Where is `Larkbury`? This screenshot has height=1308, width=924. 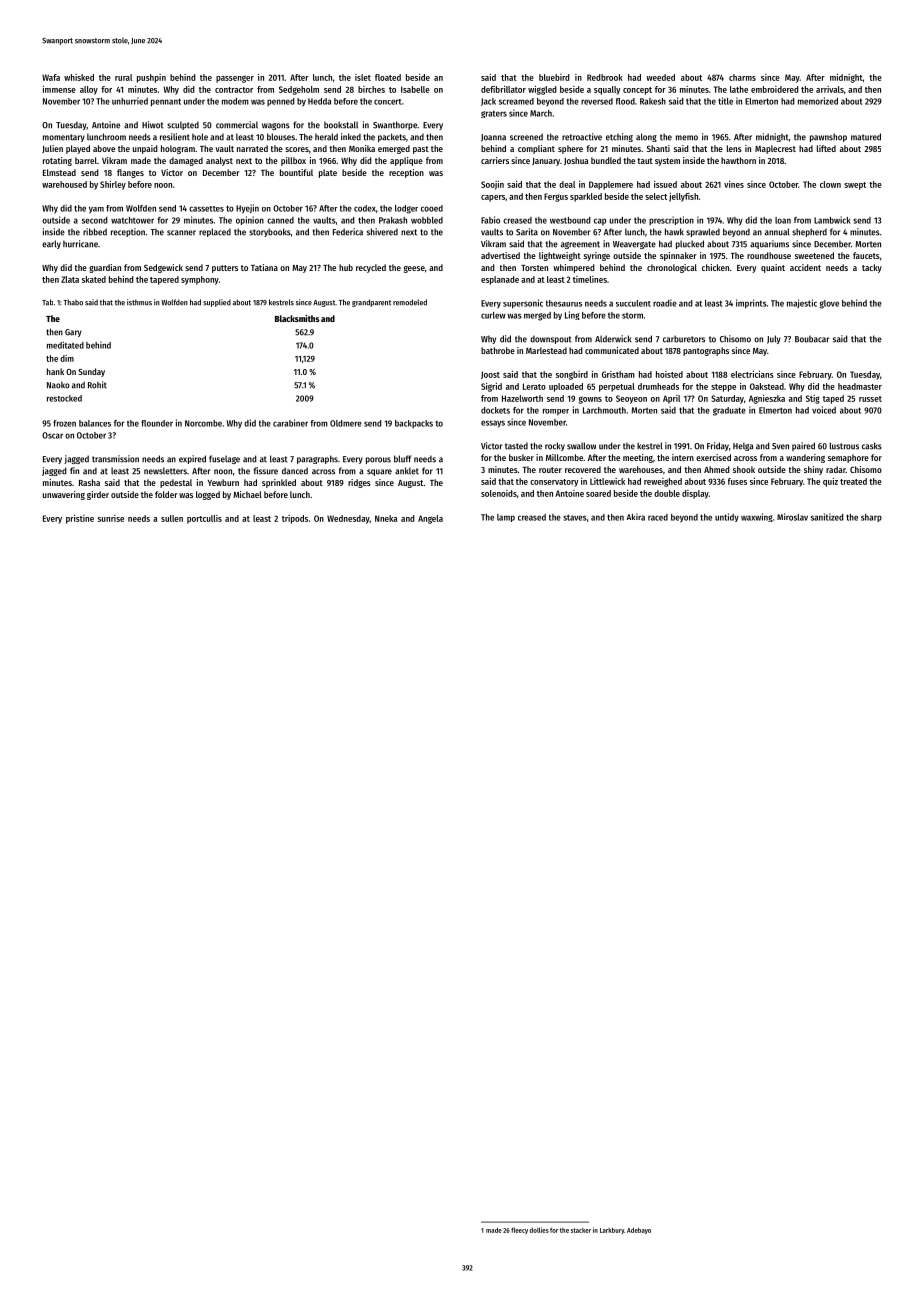 Larkbury is located at coordinates (612, 1230).
